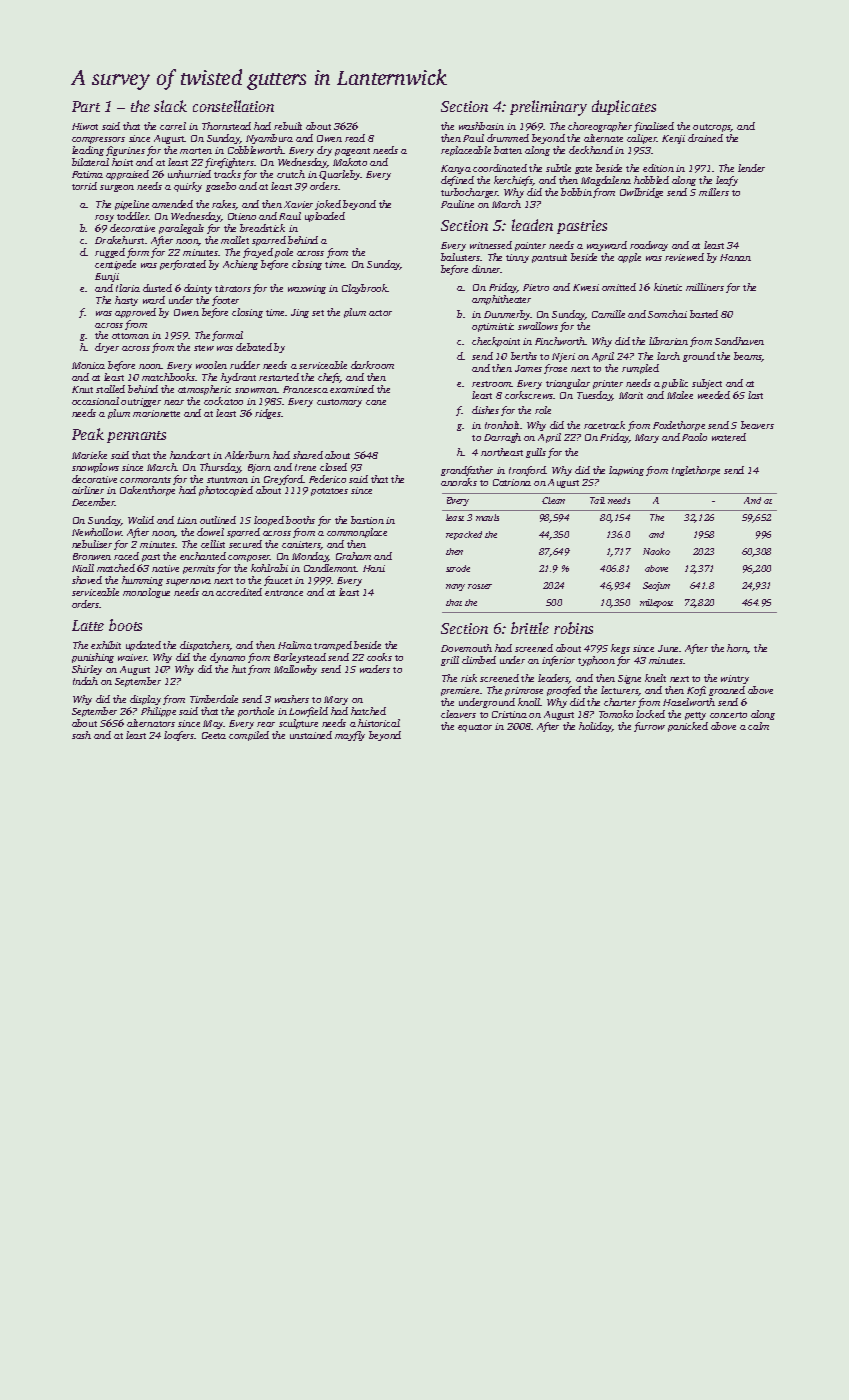  I want to click on grandfather, so click(467, 471).
